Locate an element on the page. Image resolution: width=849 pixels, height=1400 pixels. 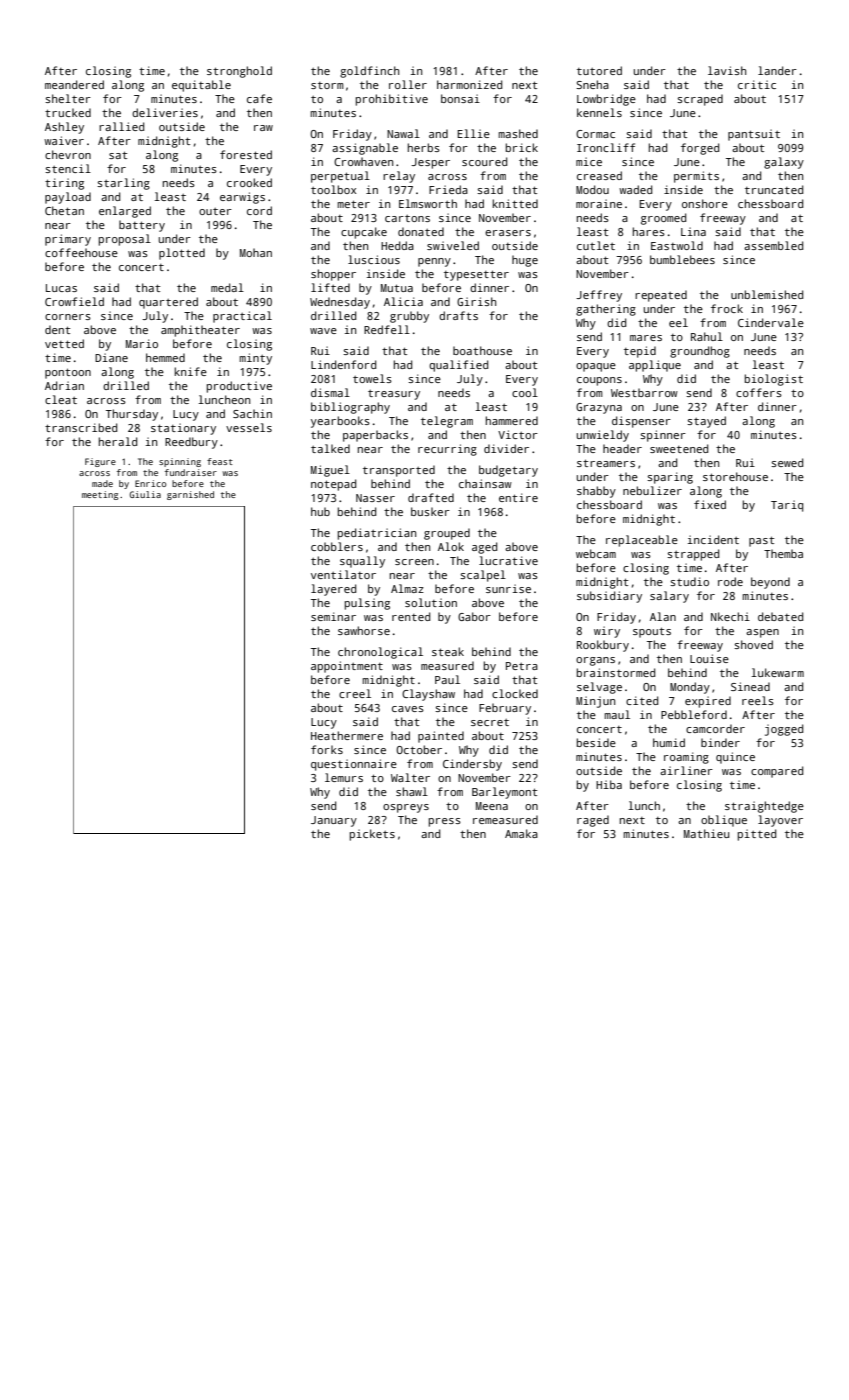
assembled is located at coordinates (773, 245).
